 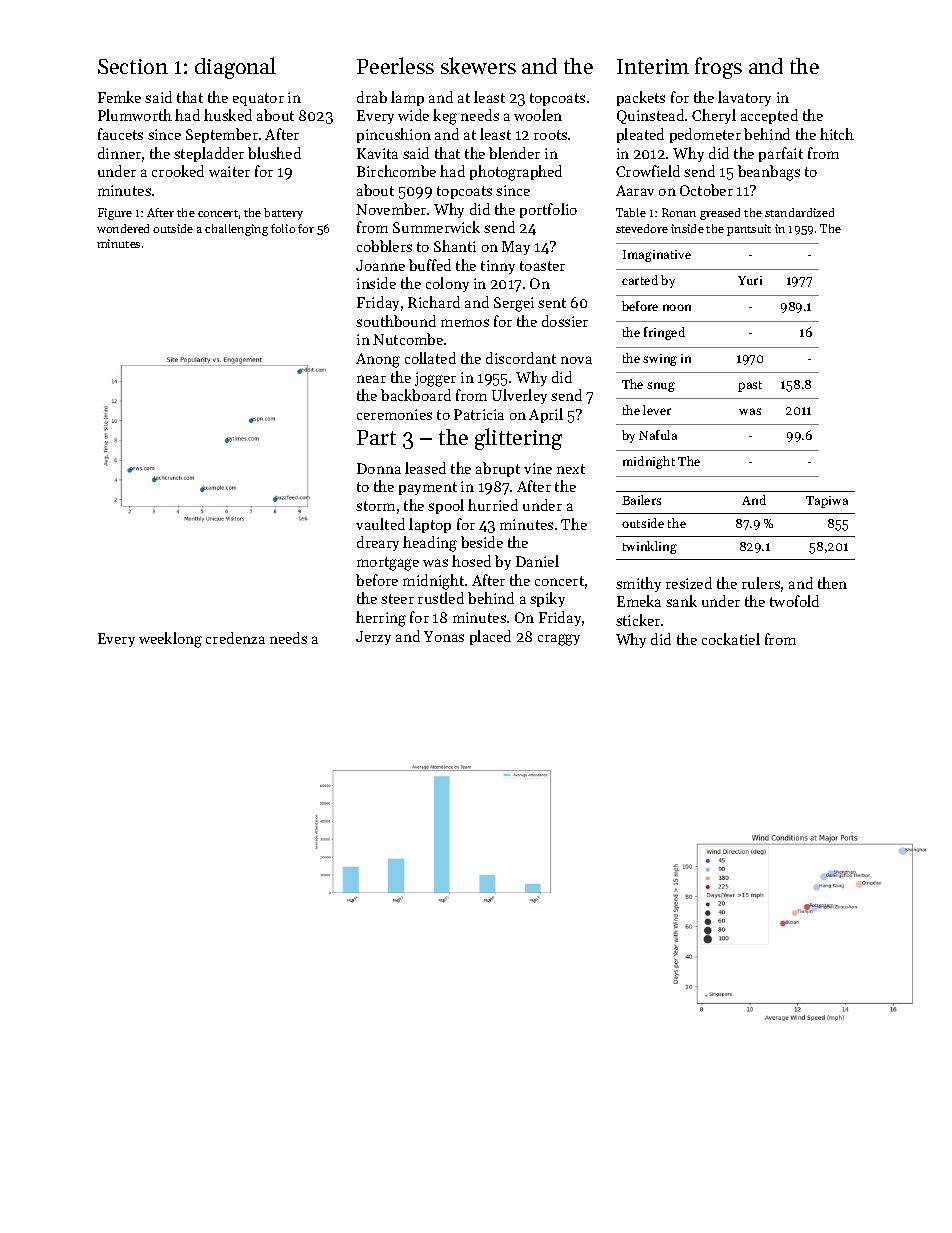 I want to click on frogs, so click(x=718, y=68).
